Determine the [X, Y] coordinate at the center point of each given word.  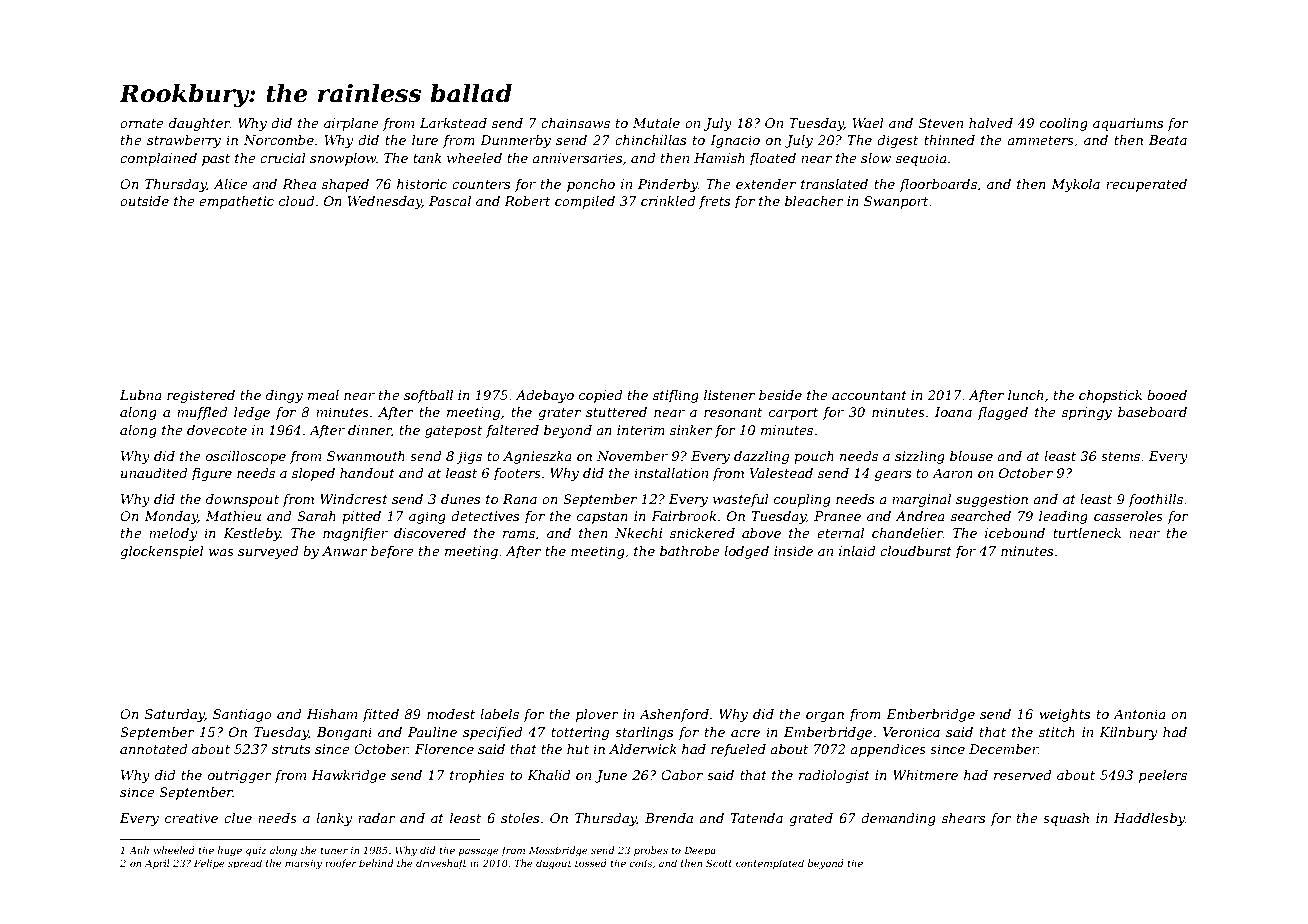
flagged [1002, 413]
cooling [1064, 124]
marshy [303, 864]
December [1003, 749]
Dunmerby [515, 141]
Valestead [781, 473]
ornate [142, 123]
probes [651, 851]
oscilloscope [246, 457]
